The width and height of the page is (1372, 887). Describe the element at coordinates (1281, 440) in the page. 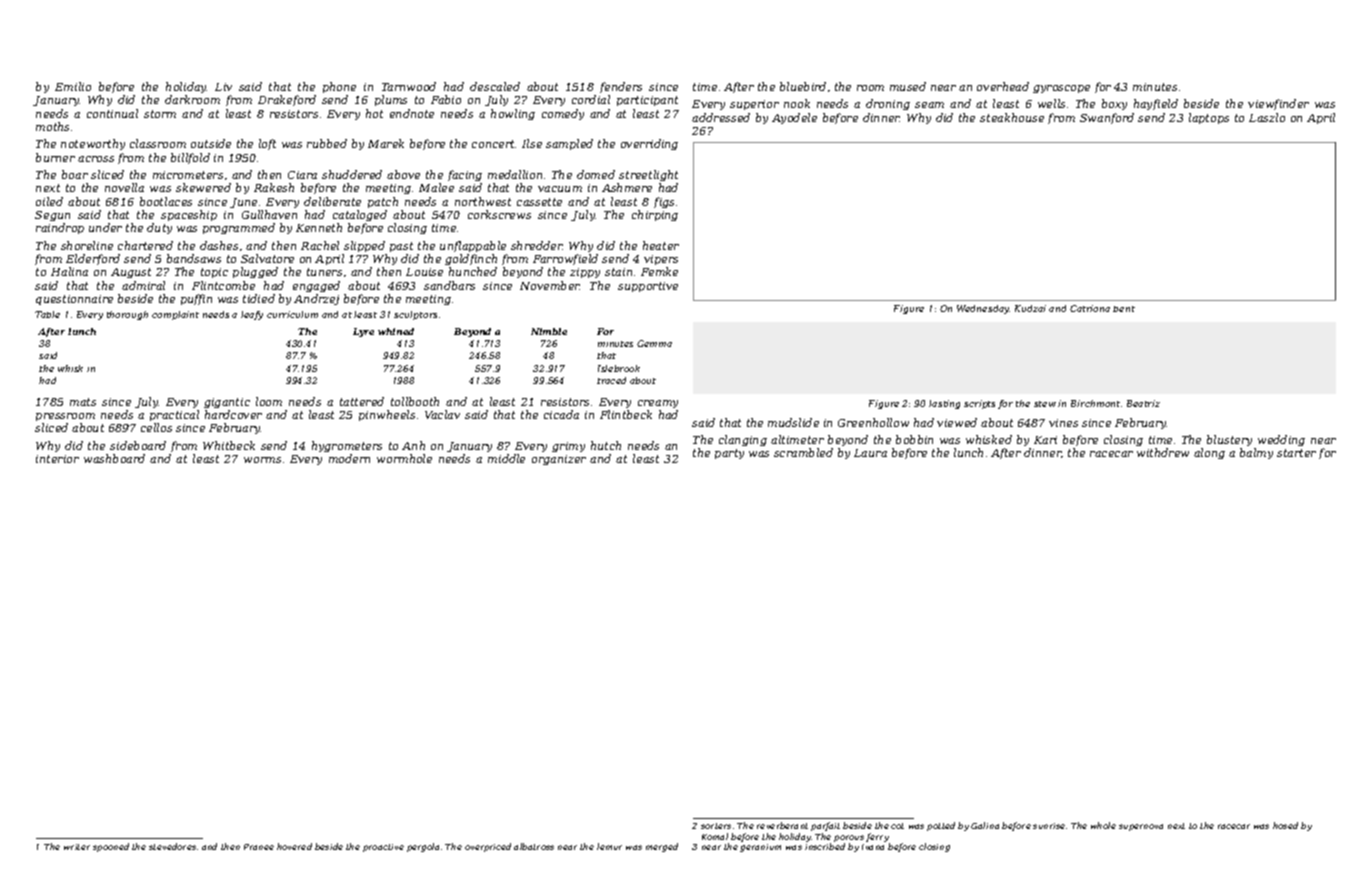

I see `wedding` at that location.
